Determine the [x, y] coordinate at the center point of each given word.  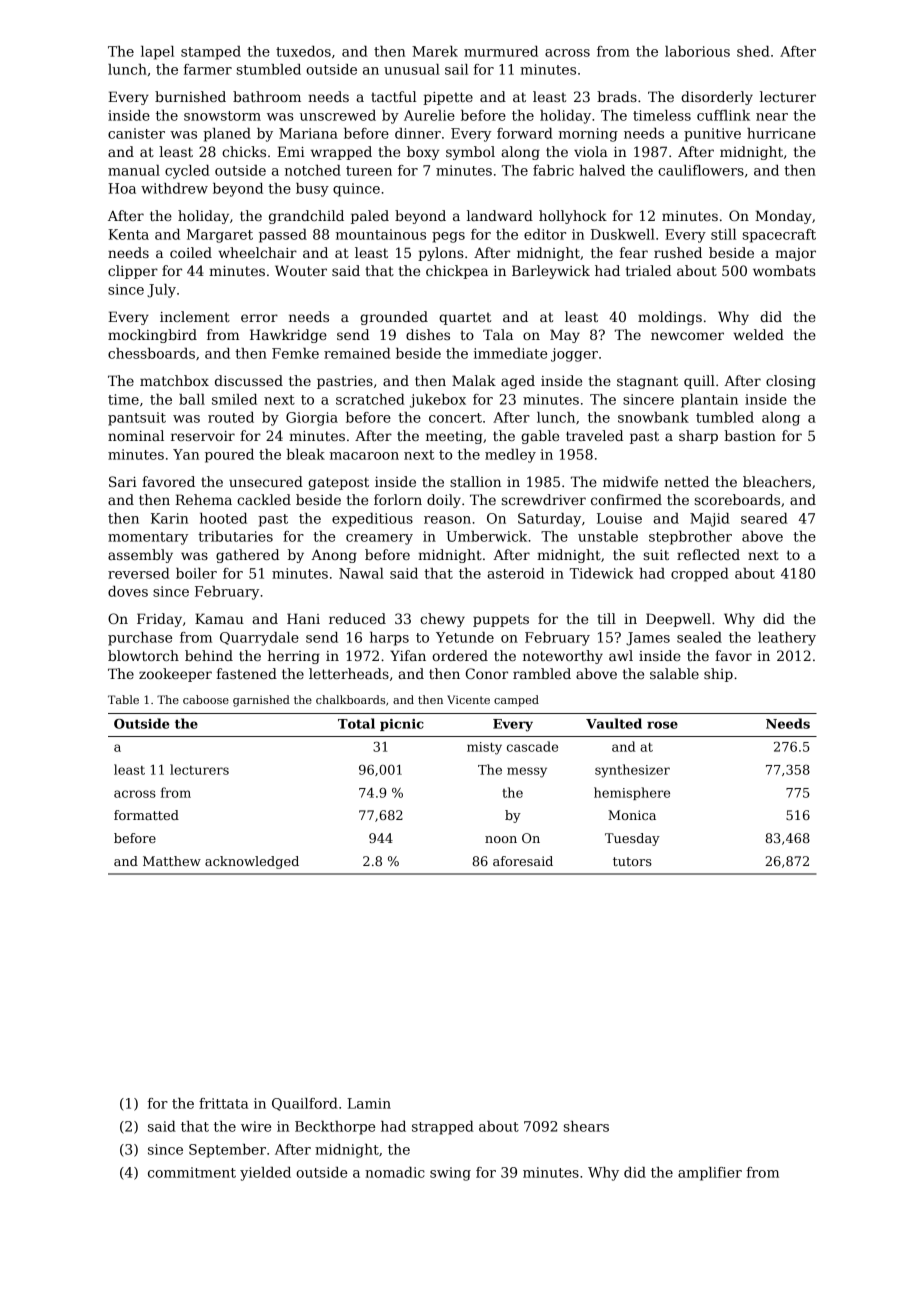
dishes [428, 334]
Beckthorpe [335, 1128]
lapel [157, 53]
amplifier [710, 1174]
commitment [192, 1172]
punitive [712, 135]
